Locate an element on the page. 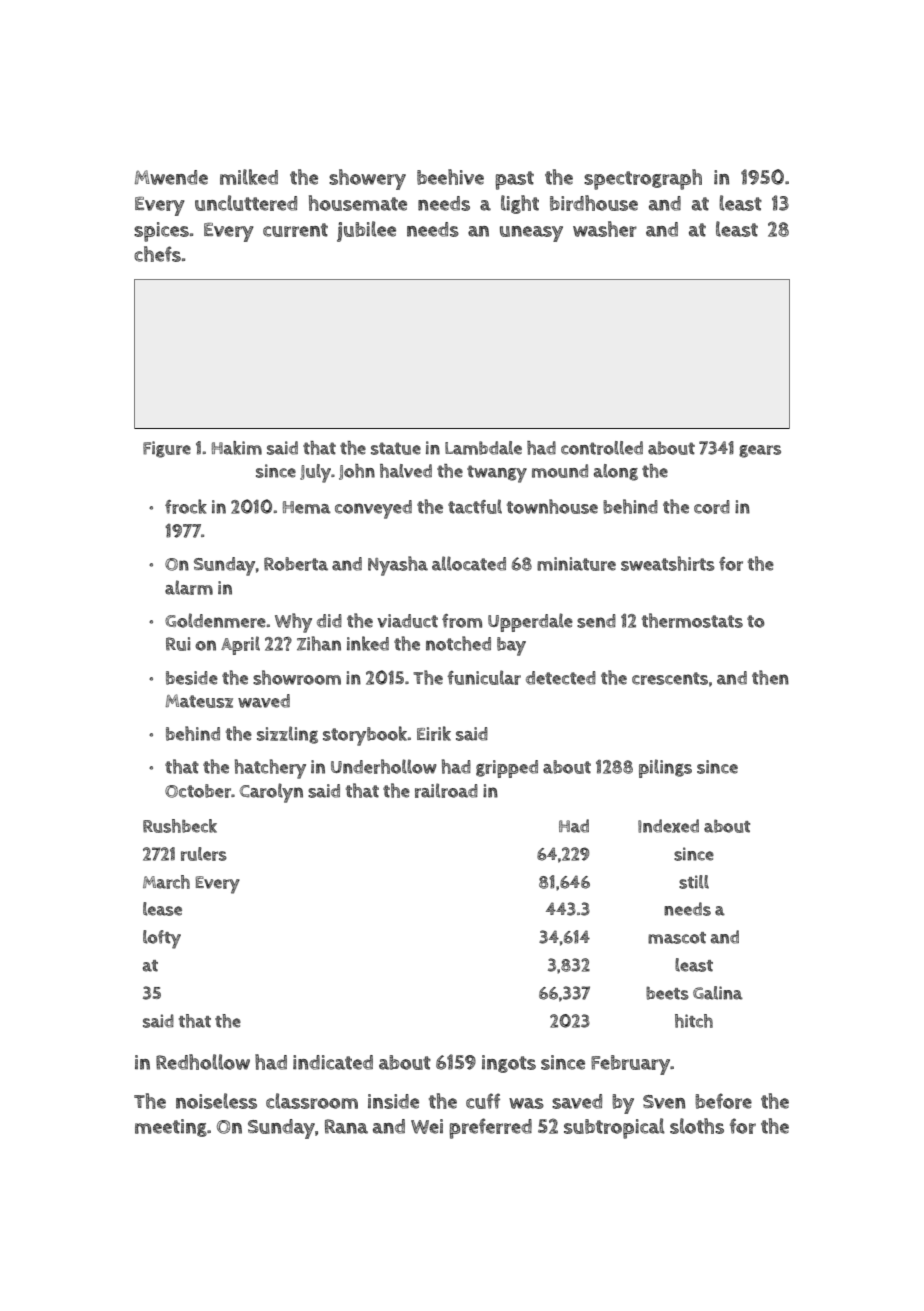 The height and width of the document is (1311, 924). Mateusz is located at coordinates (199, 701).
